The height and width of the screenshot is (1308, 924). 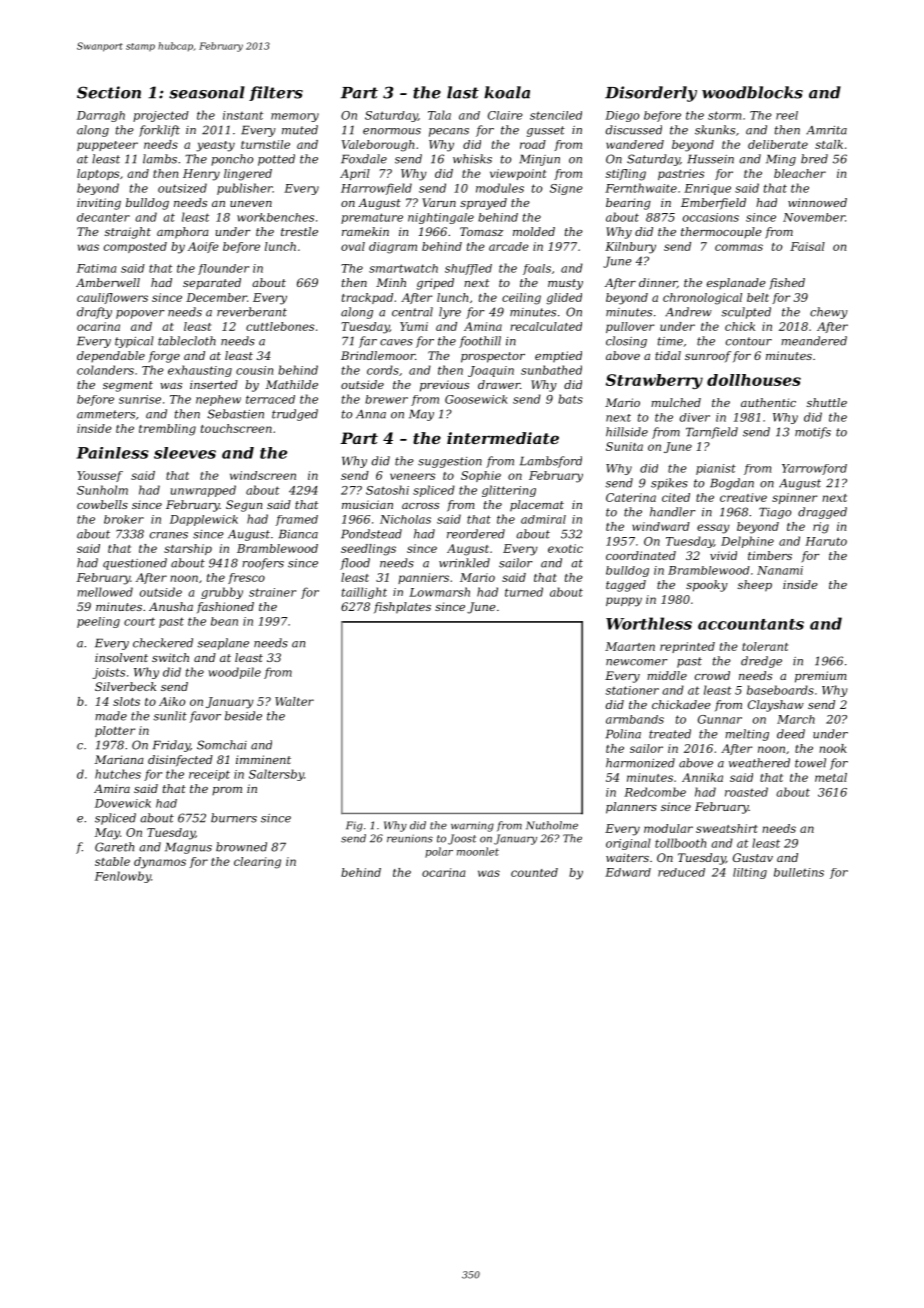 What do you see at coordinates (463, 92) in the screenshot?
I see `last` at bounding box center [463, 92].
